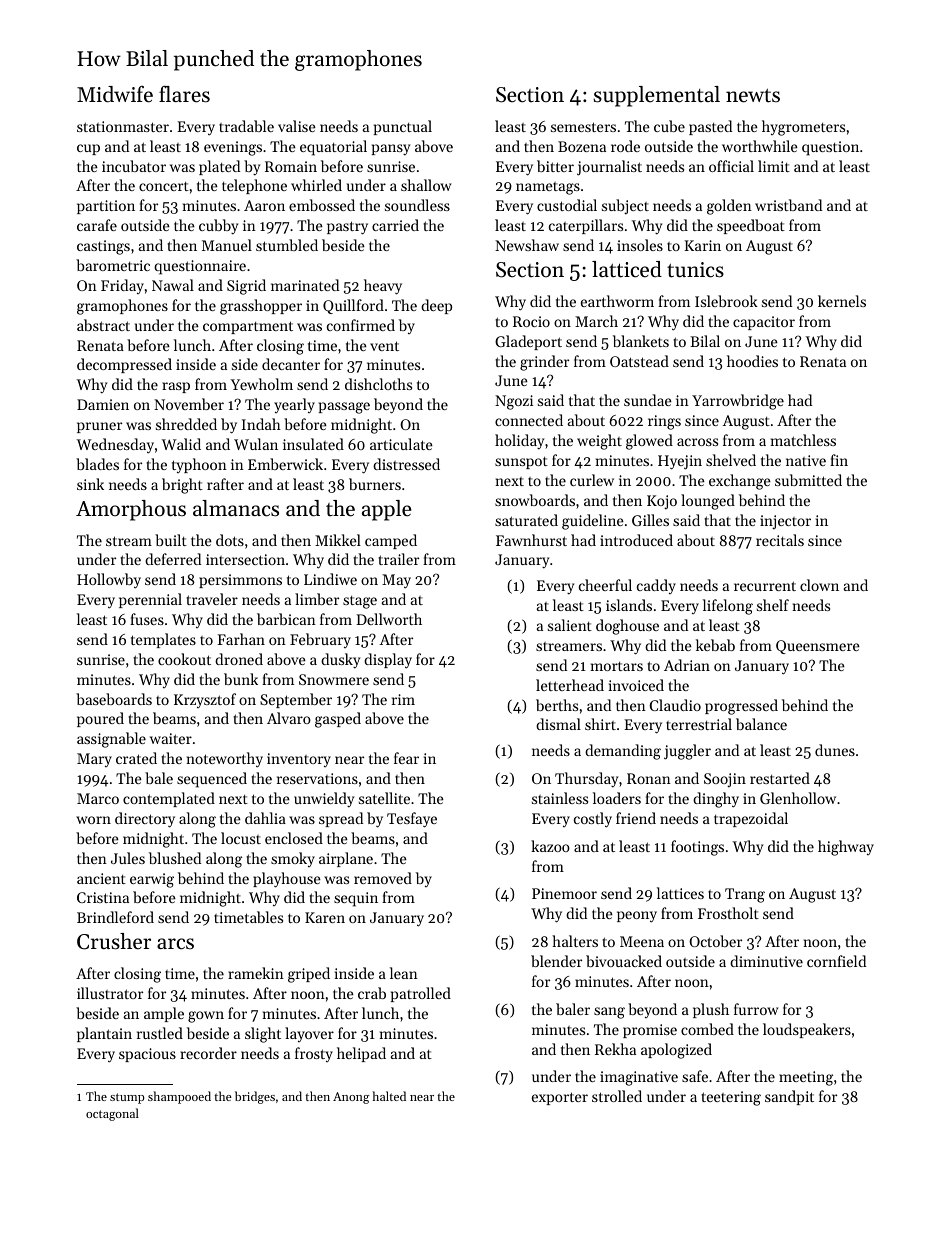  Describe the element at coordinates (803, 128) in the document. I see `hygrometers` at that location.
